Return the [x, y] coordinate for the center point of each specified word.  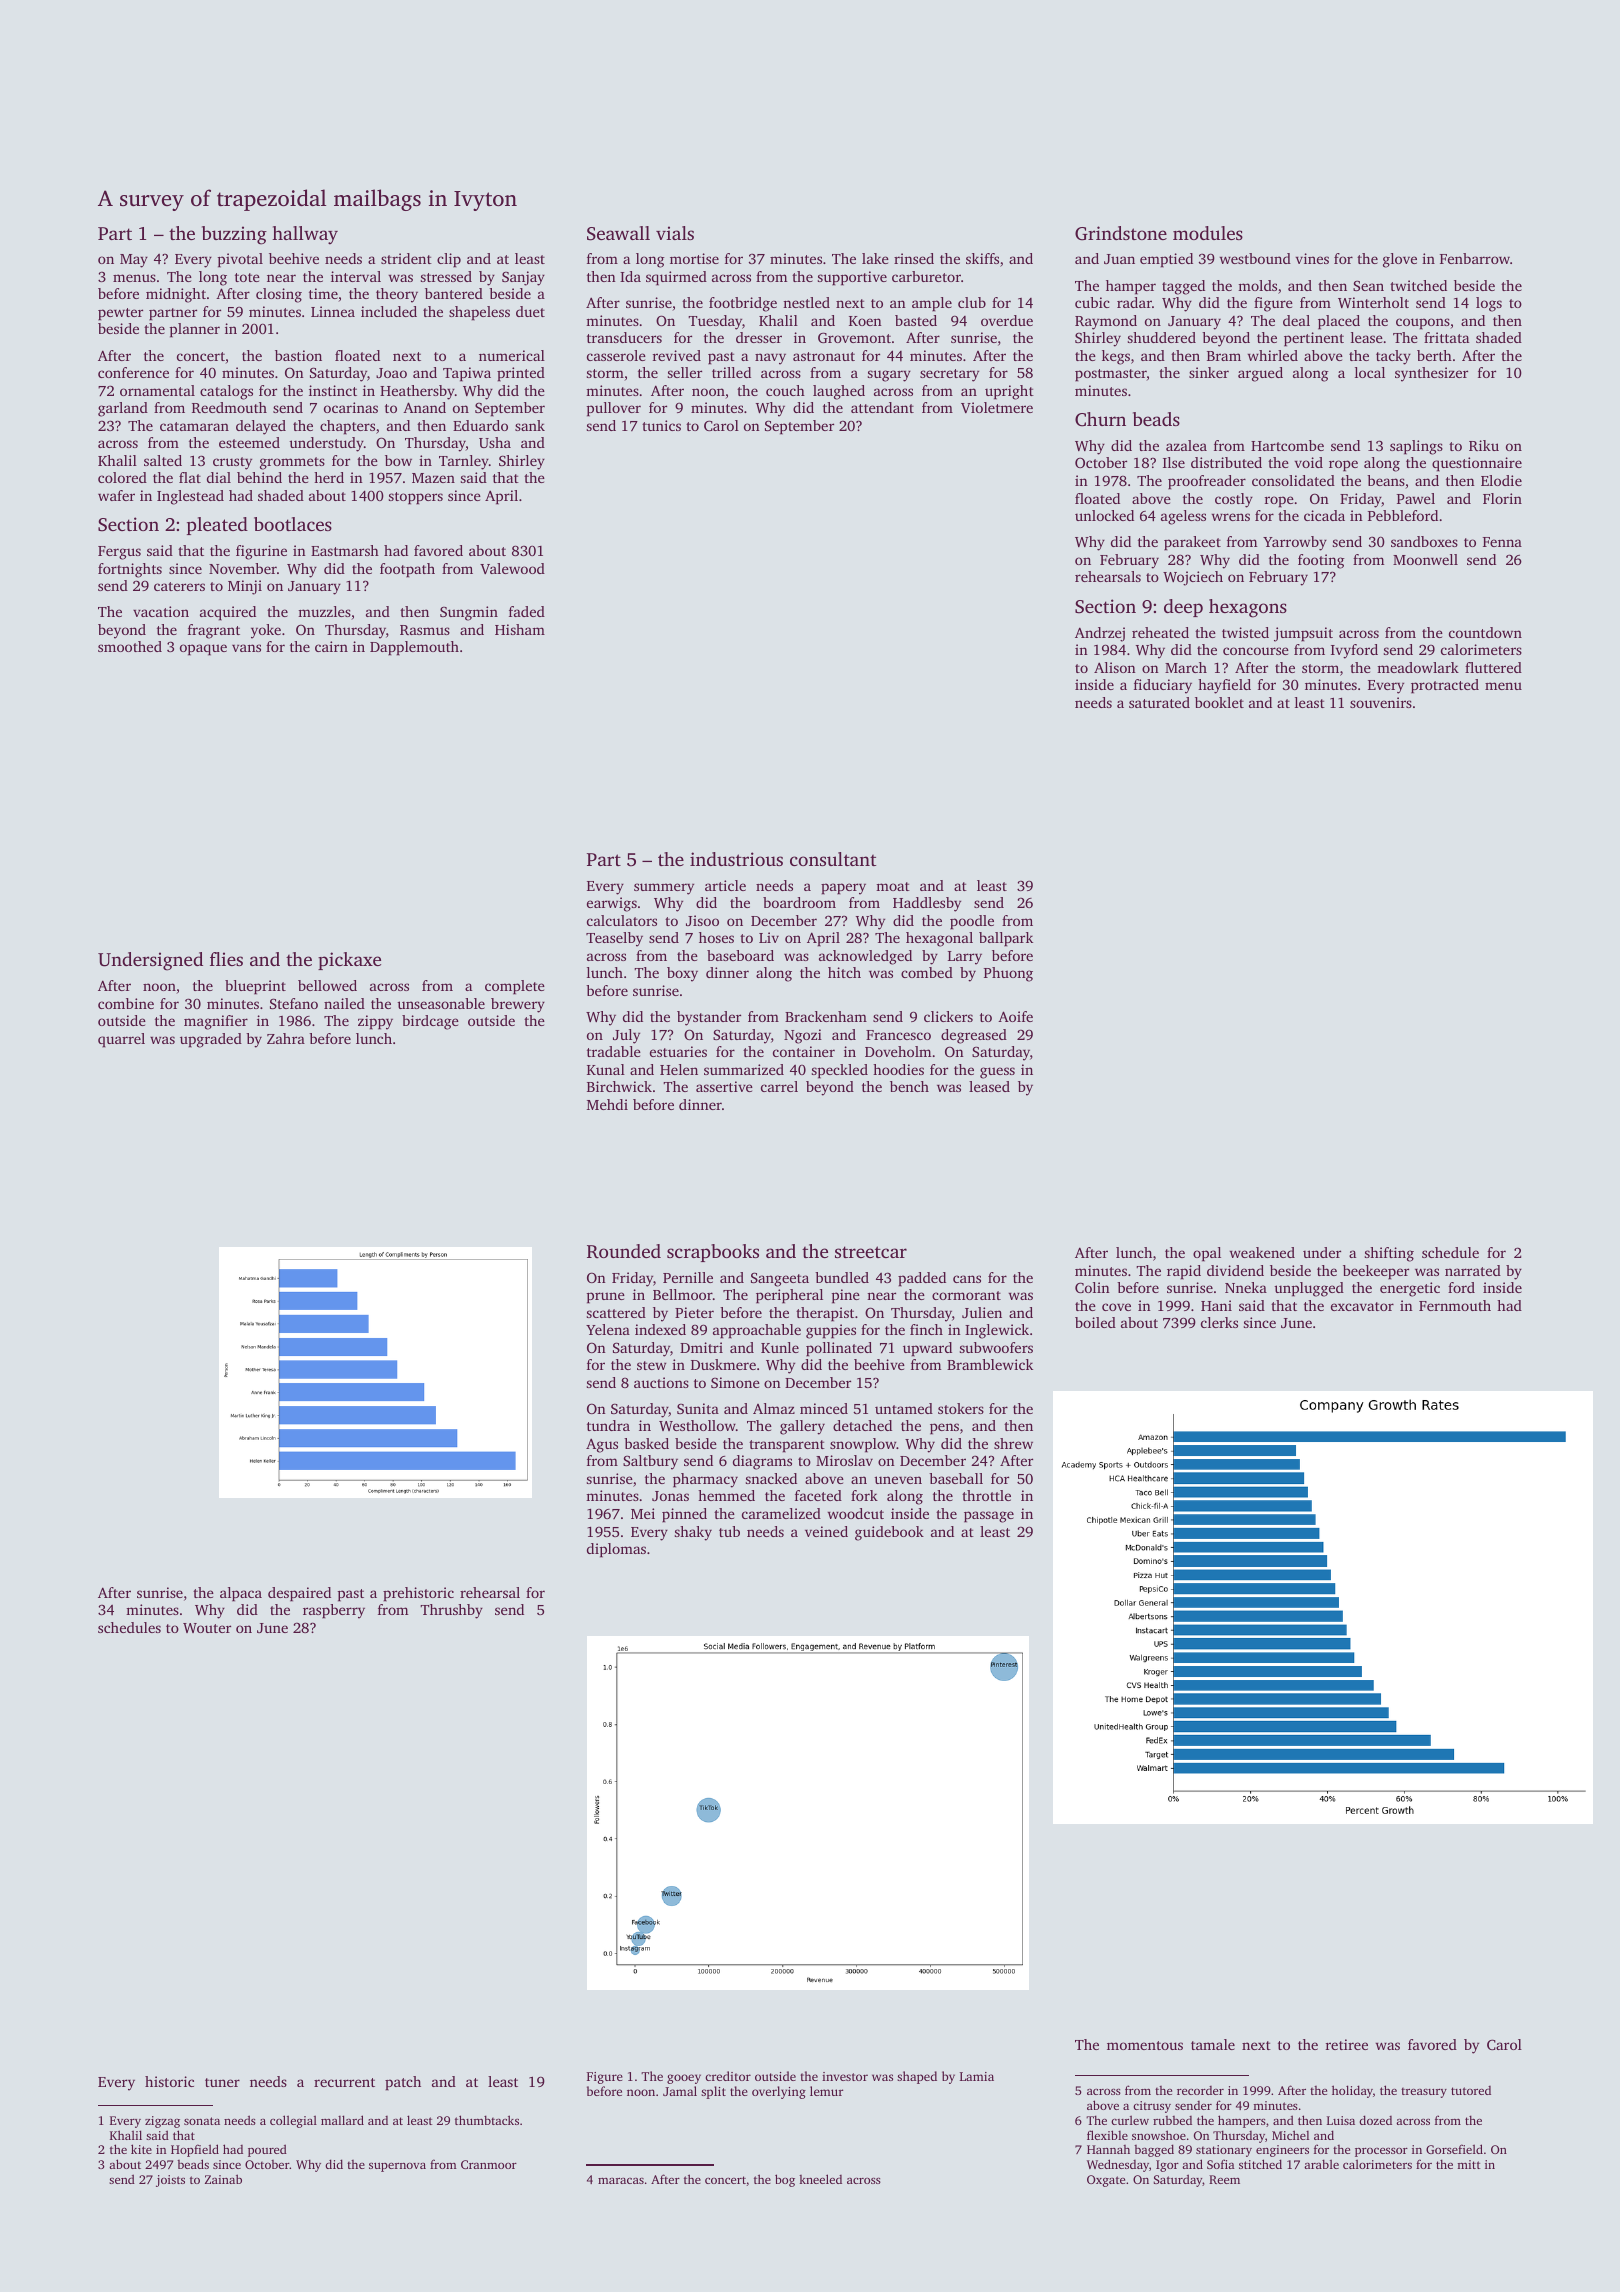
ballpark [1006, 939]
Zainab [223, 2179]
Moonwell [1425, 559]
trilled [731, 372]
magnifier [216, 1022]
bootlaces [293, 524]
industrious [736, 859]
